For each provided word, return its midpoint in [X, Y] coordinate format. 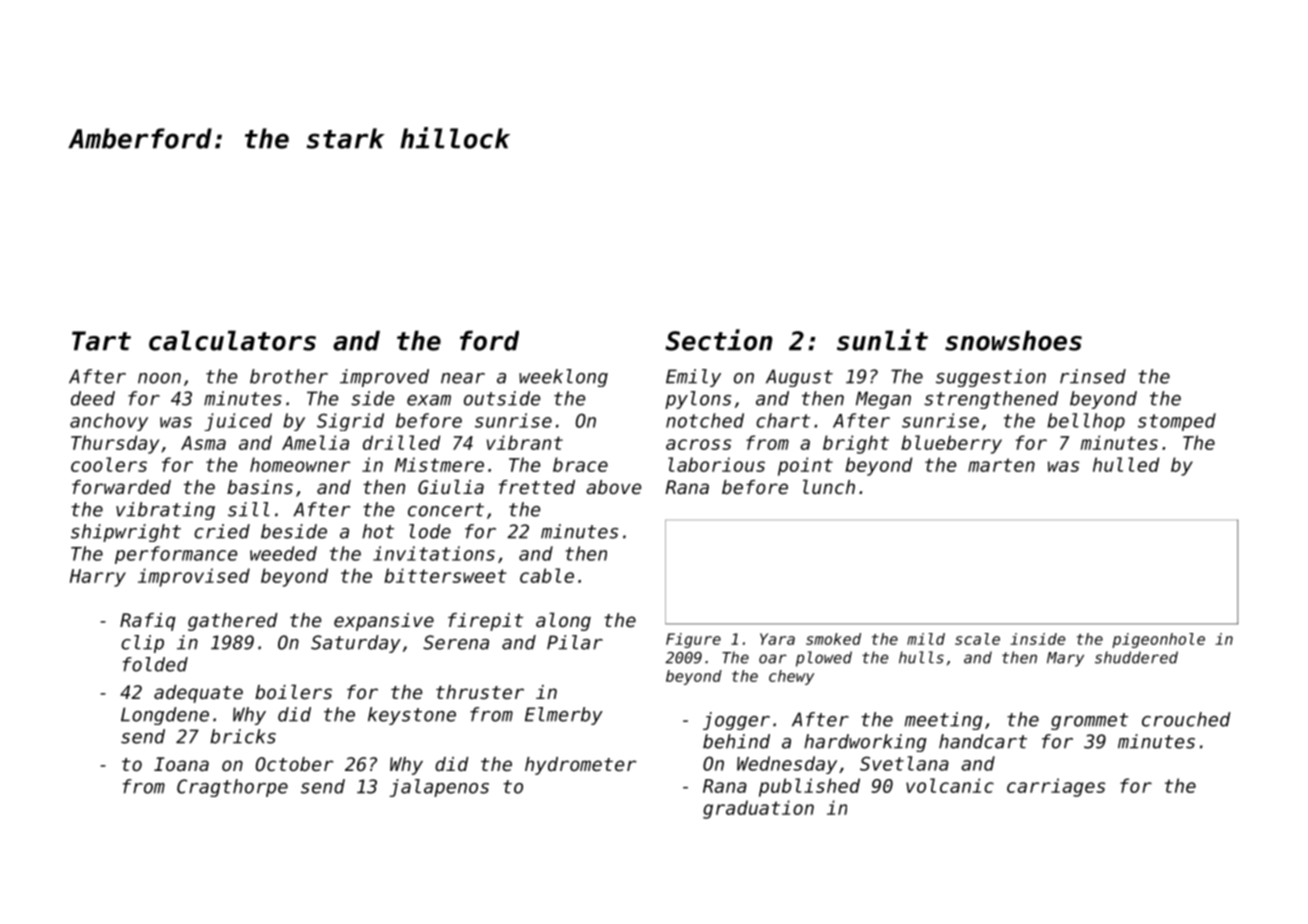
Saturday [356, 644]
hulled [1126, 464]
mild [926, 639]
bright [856, 444]
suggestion [991, 378]
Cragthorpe [232, 788]
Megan [883, 400]
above [613, 487]
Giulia [451, 486]
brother [289, 376]
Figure [693, 640]
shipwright [126, 533]
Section [719, 340]
